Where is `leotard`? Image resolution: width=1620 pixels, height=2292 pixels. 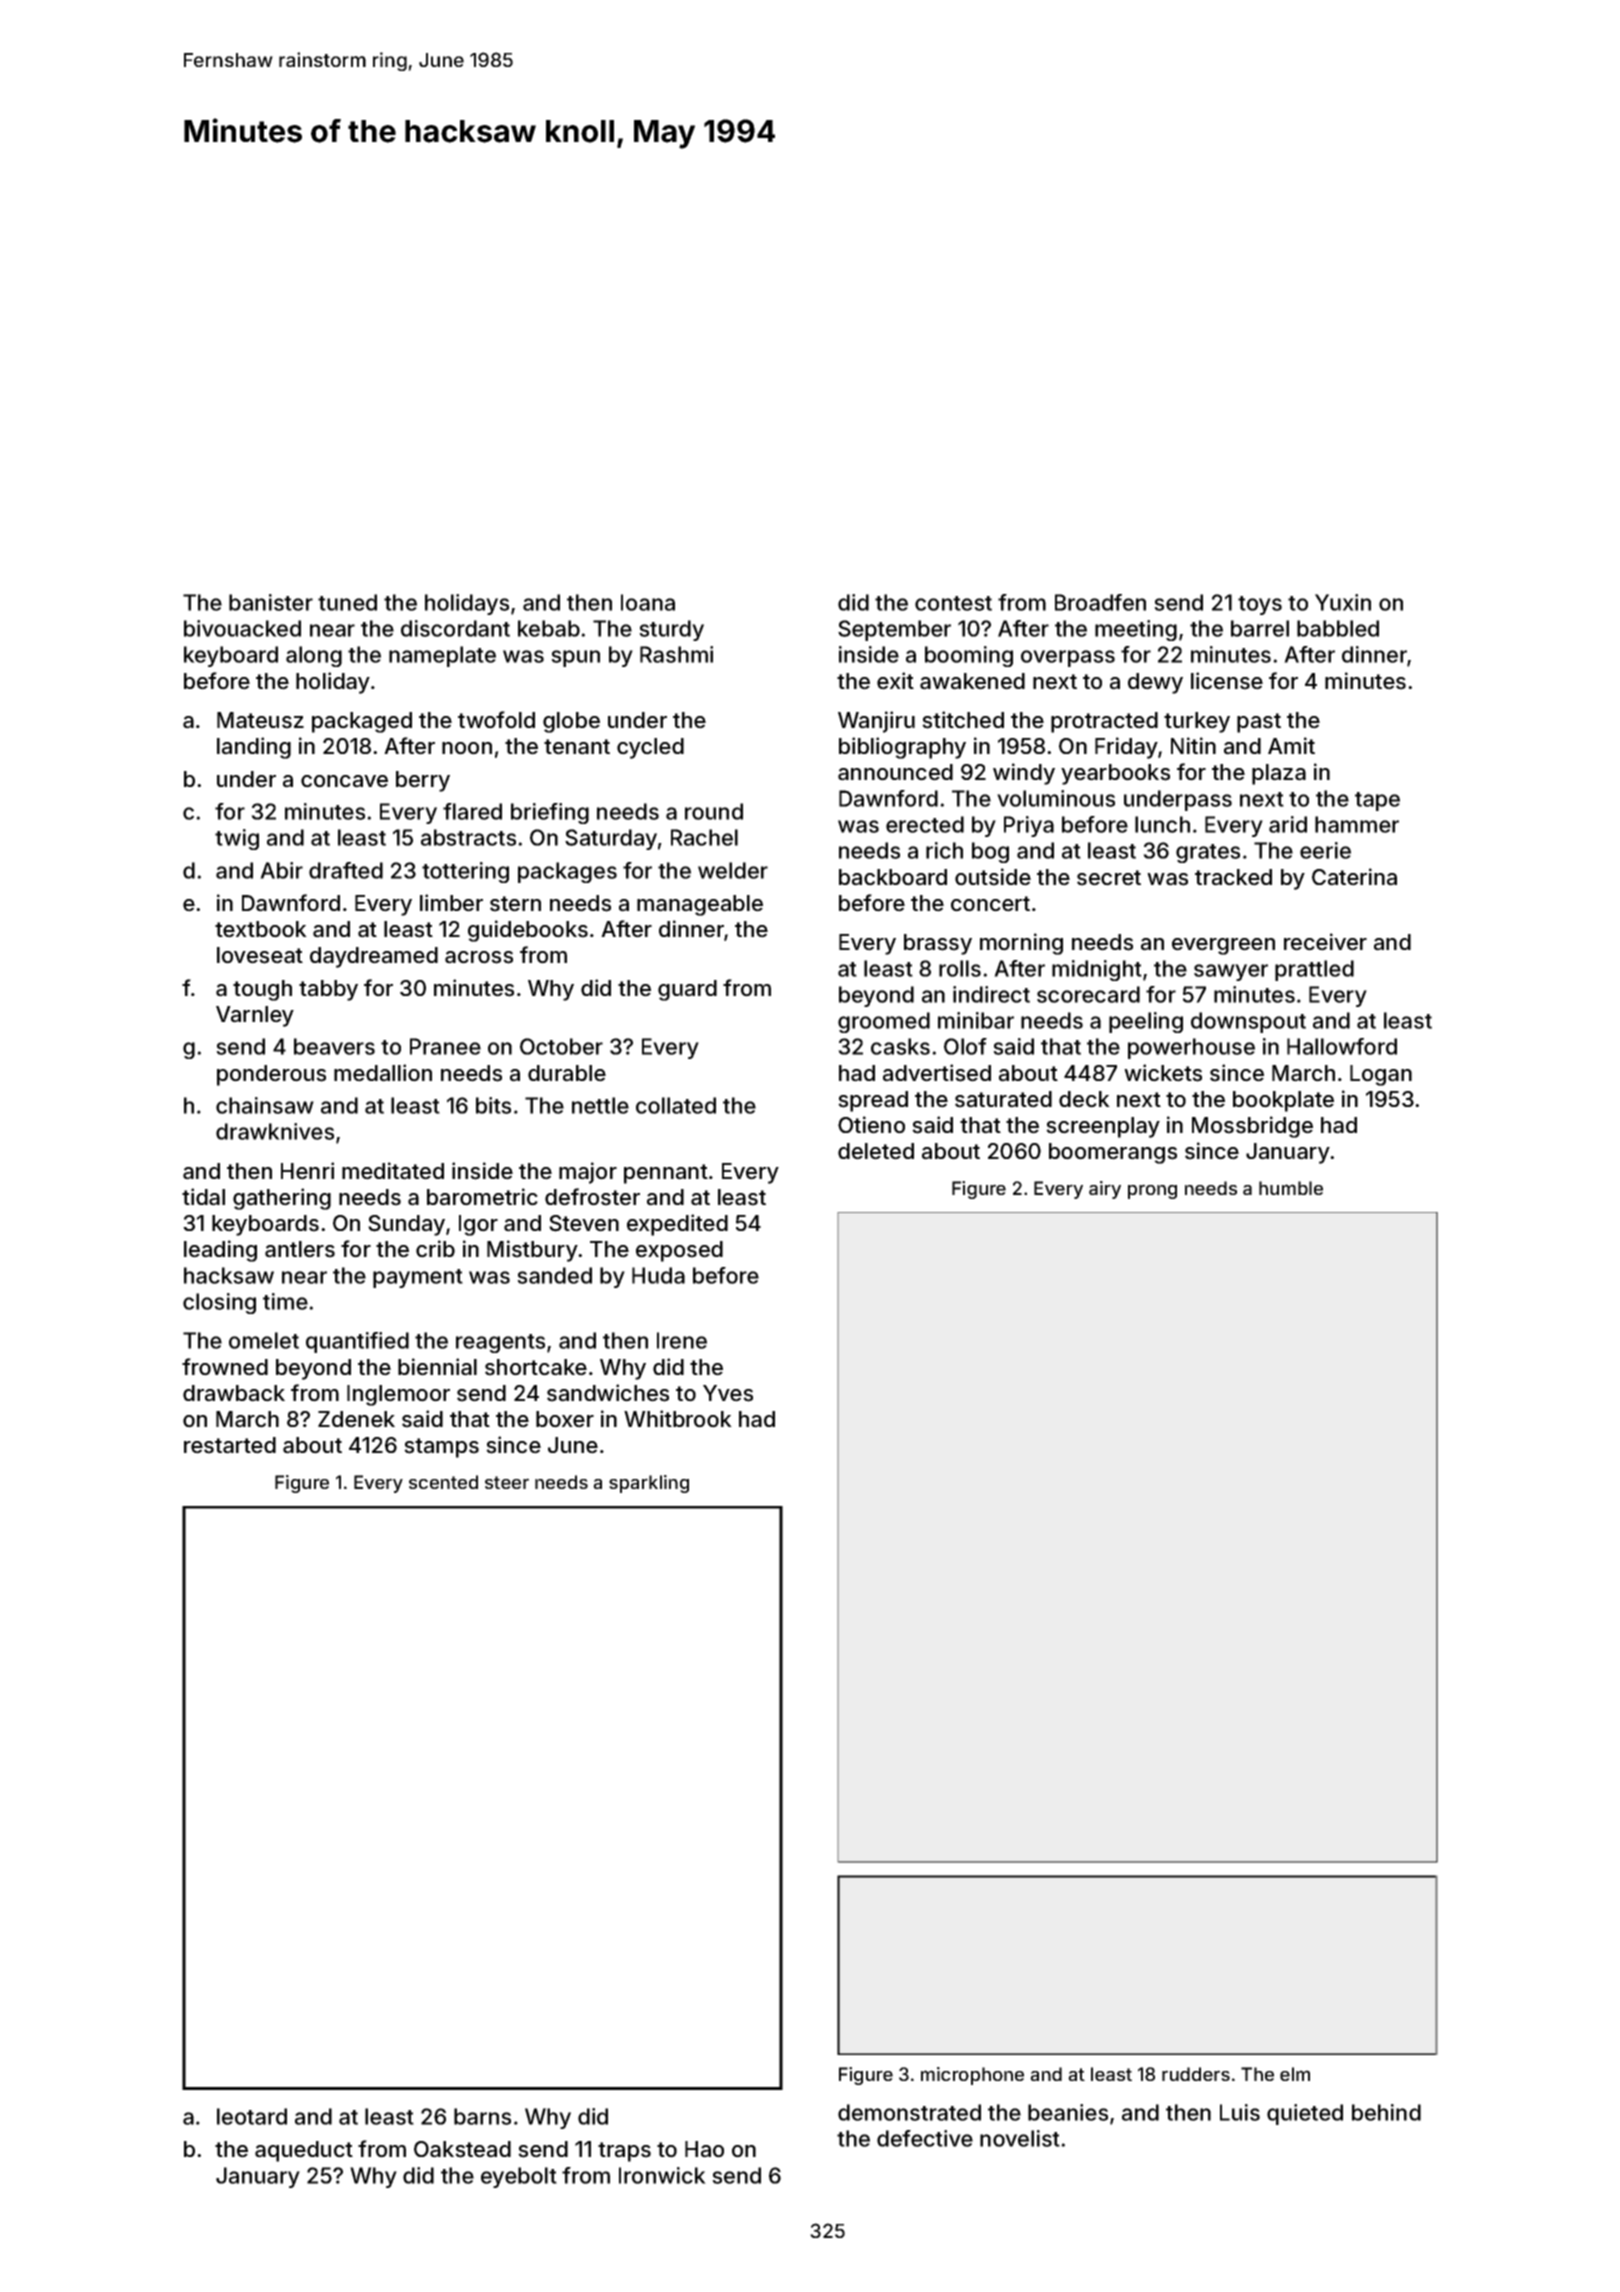
leotard is located at coordinates (252, 2116).
